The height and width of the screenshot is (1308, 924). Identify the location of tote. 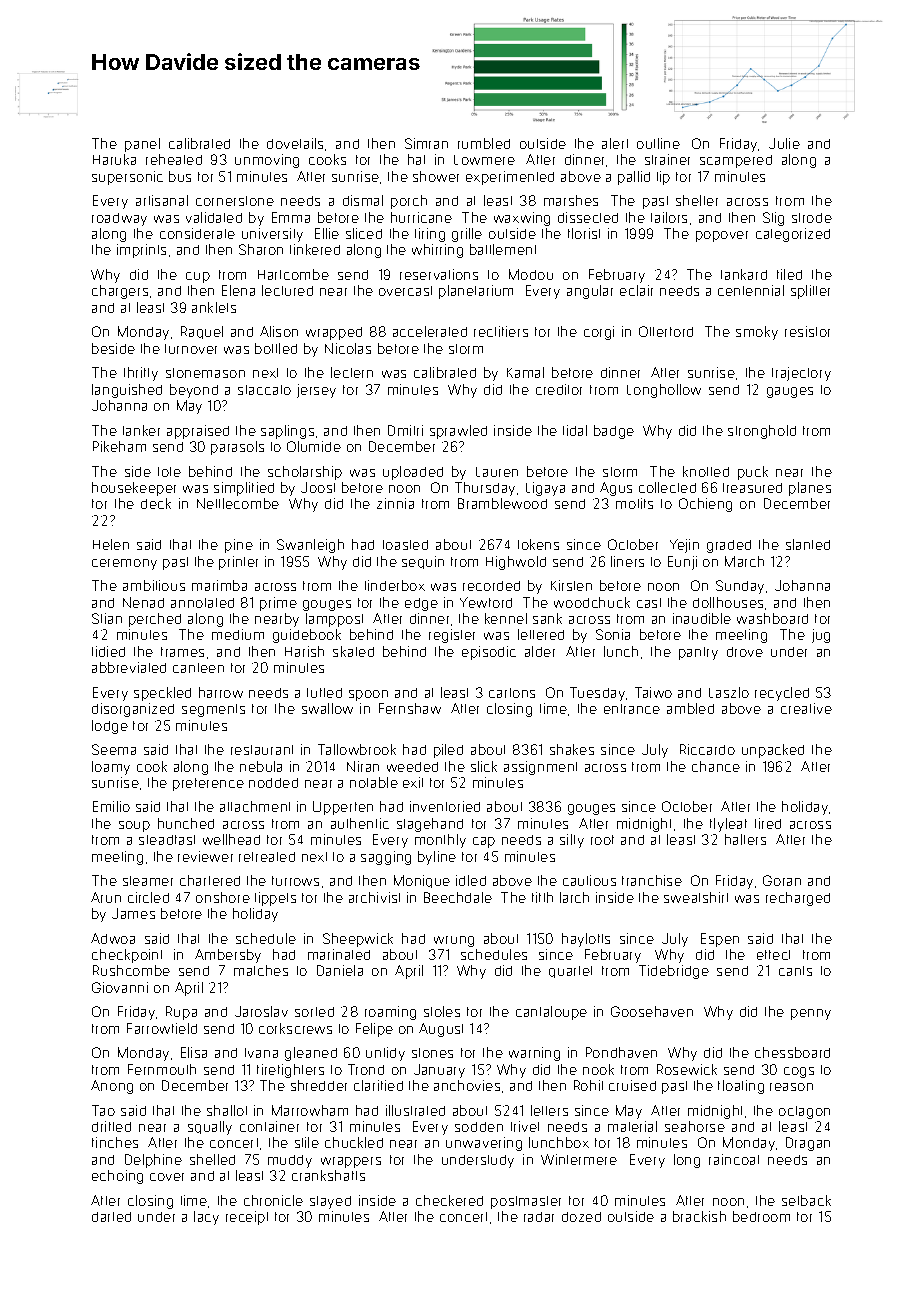
(169, 472).
